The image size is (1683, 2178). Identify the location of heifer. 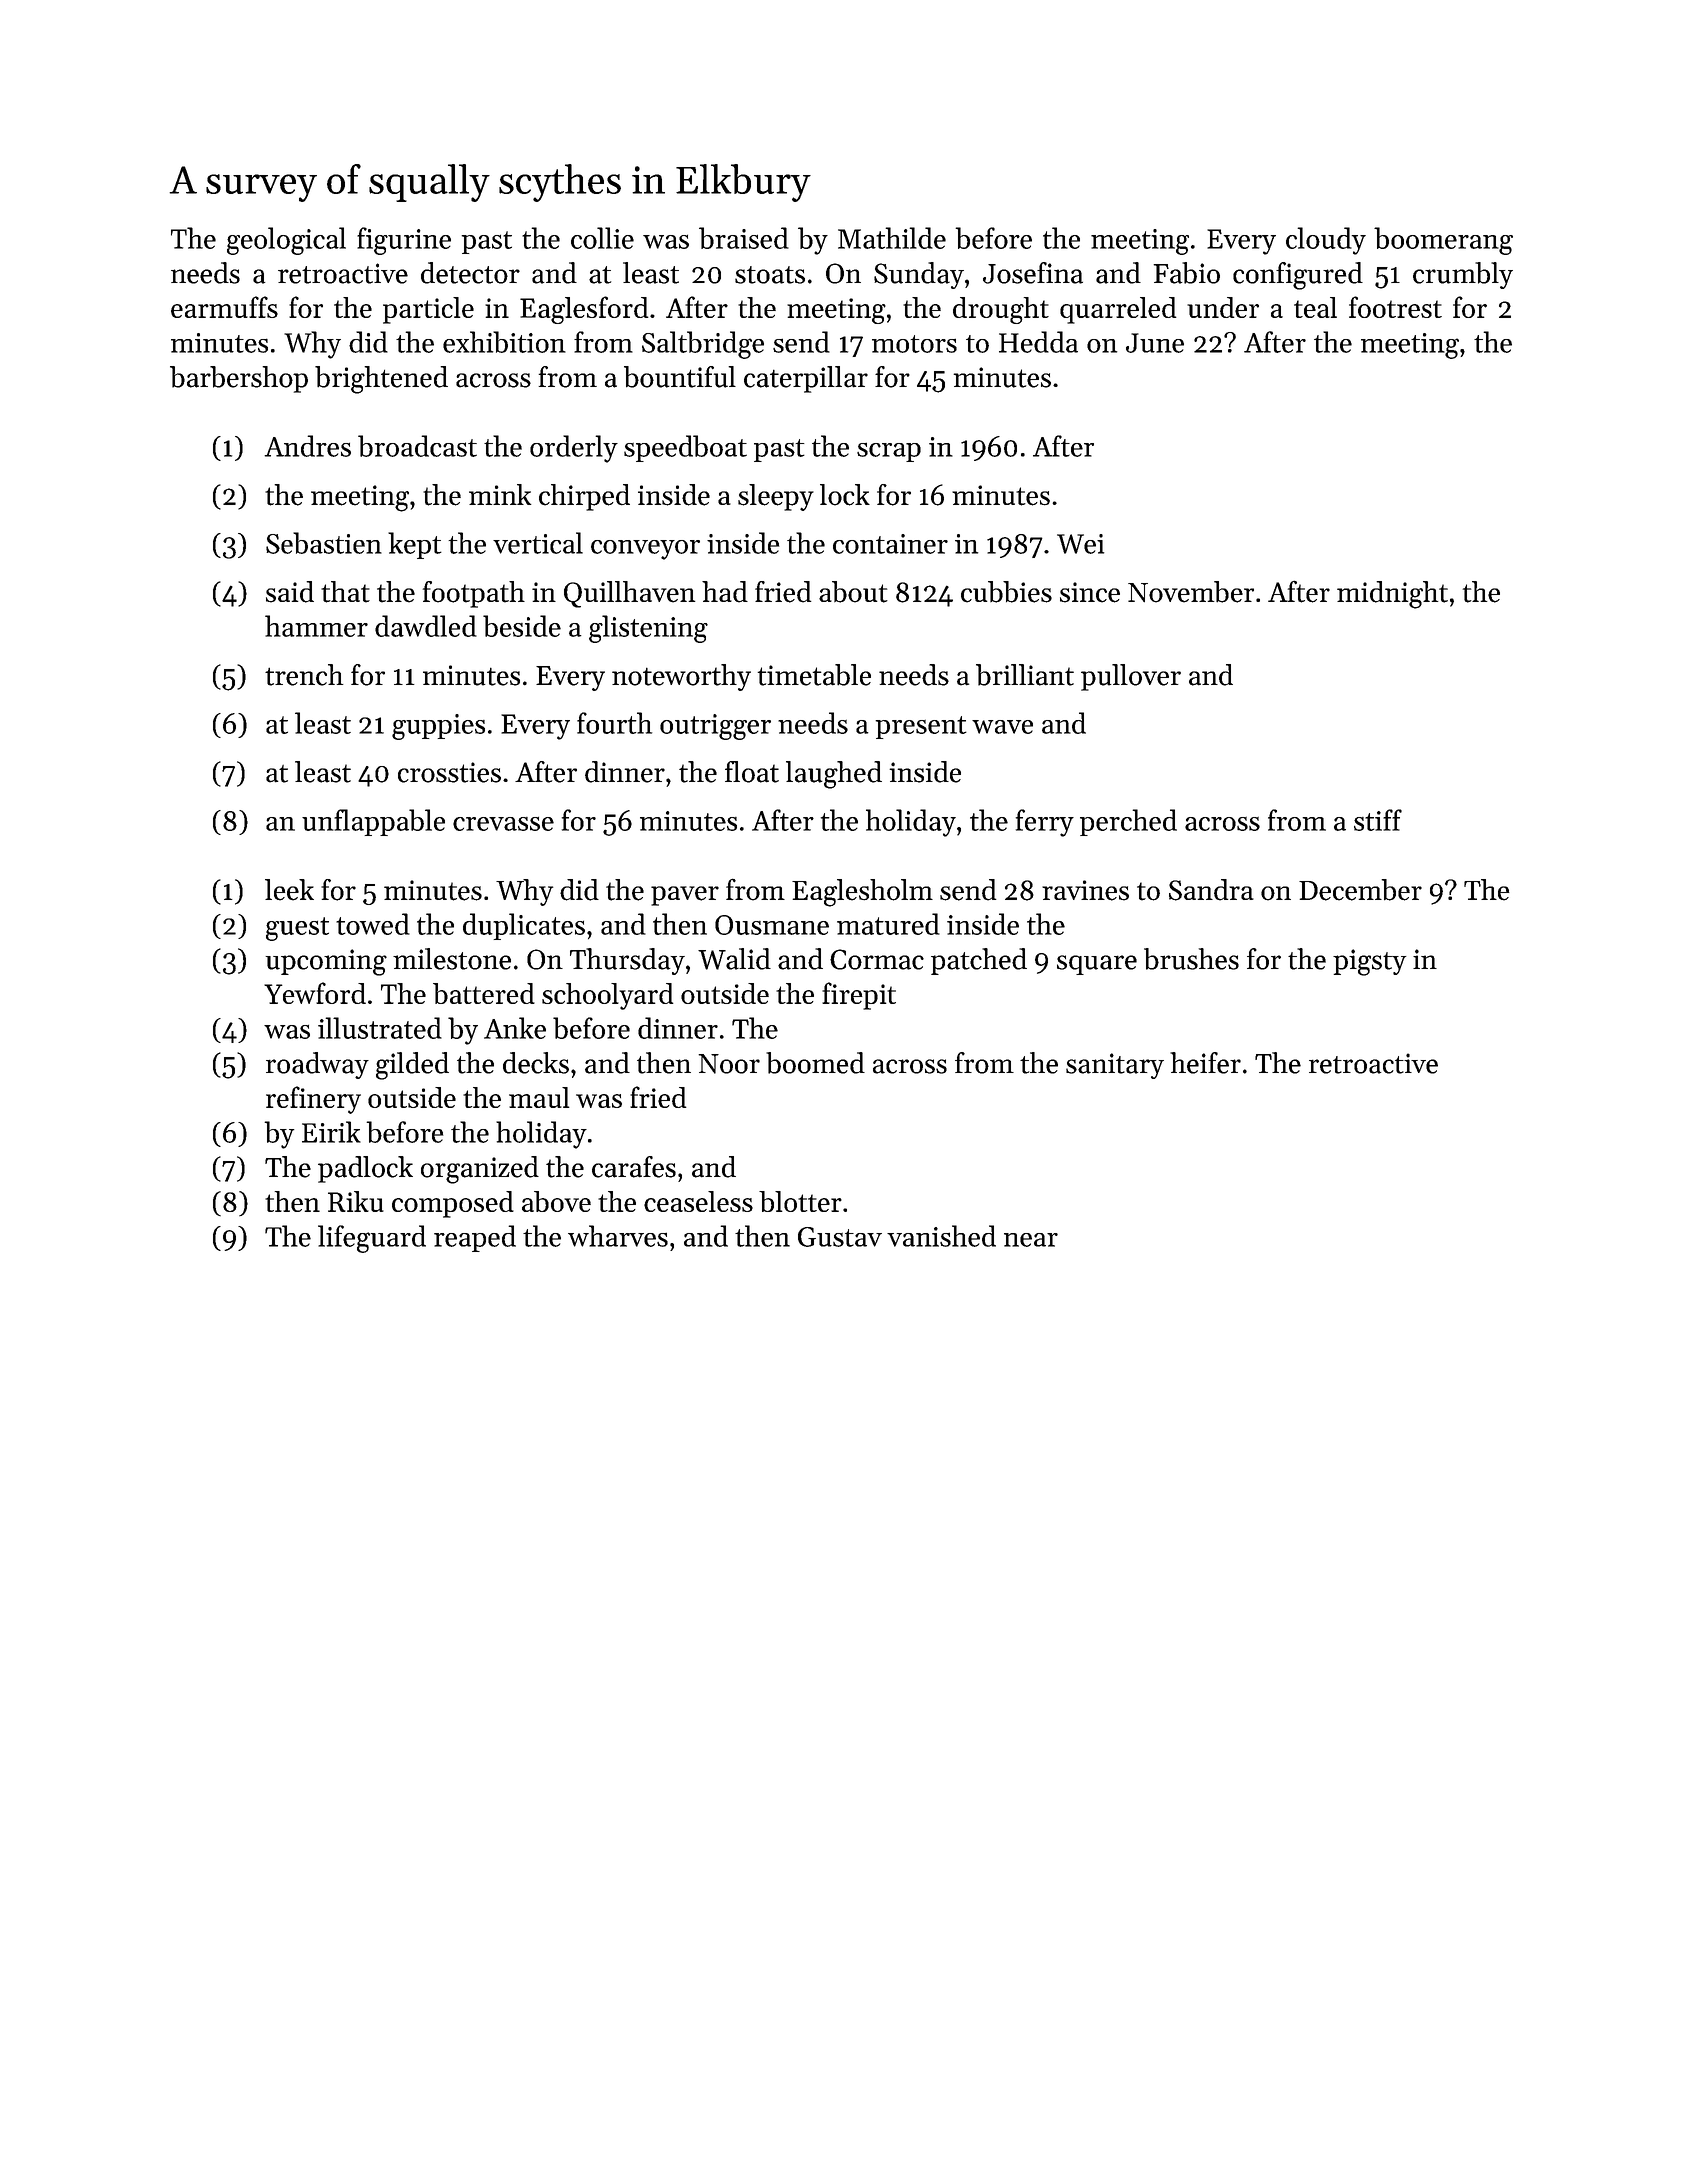
(1205, 1063).
